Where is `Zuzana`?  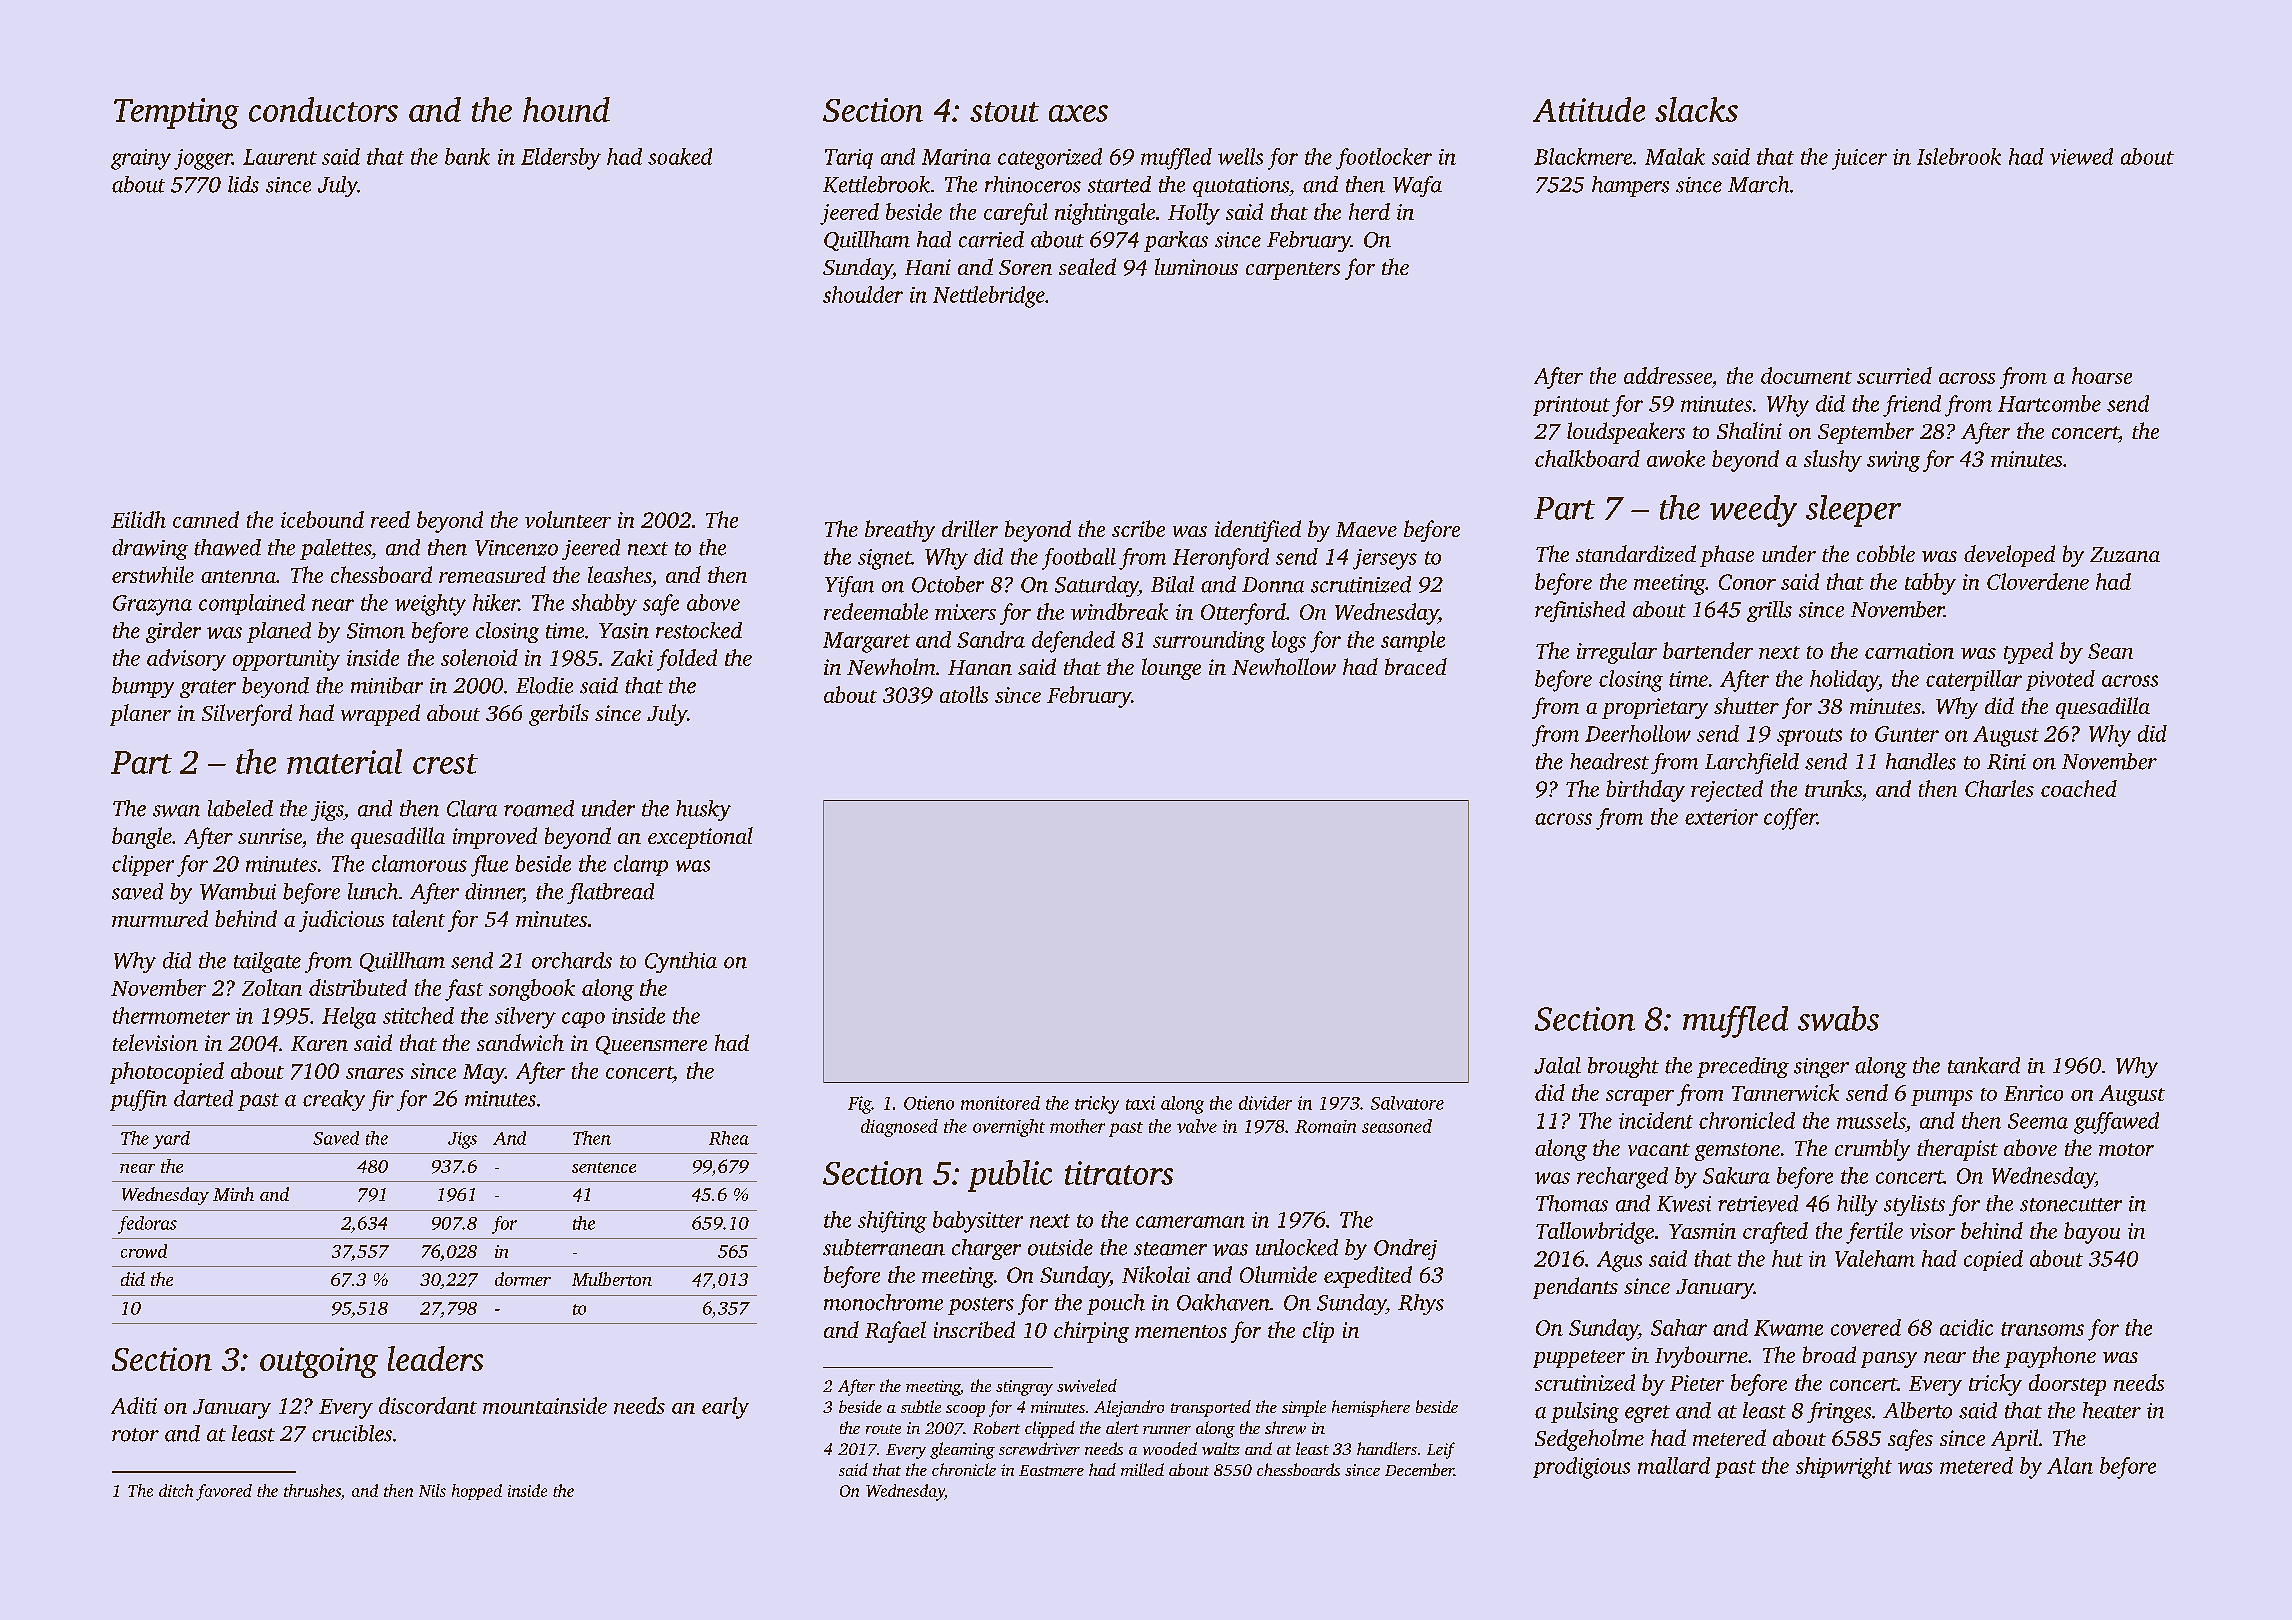 Zuzana is located at coordinates (2125, 554).
